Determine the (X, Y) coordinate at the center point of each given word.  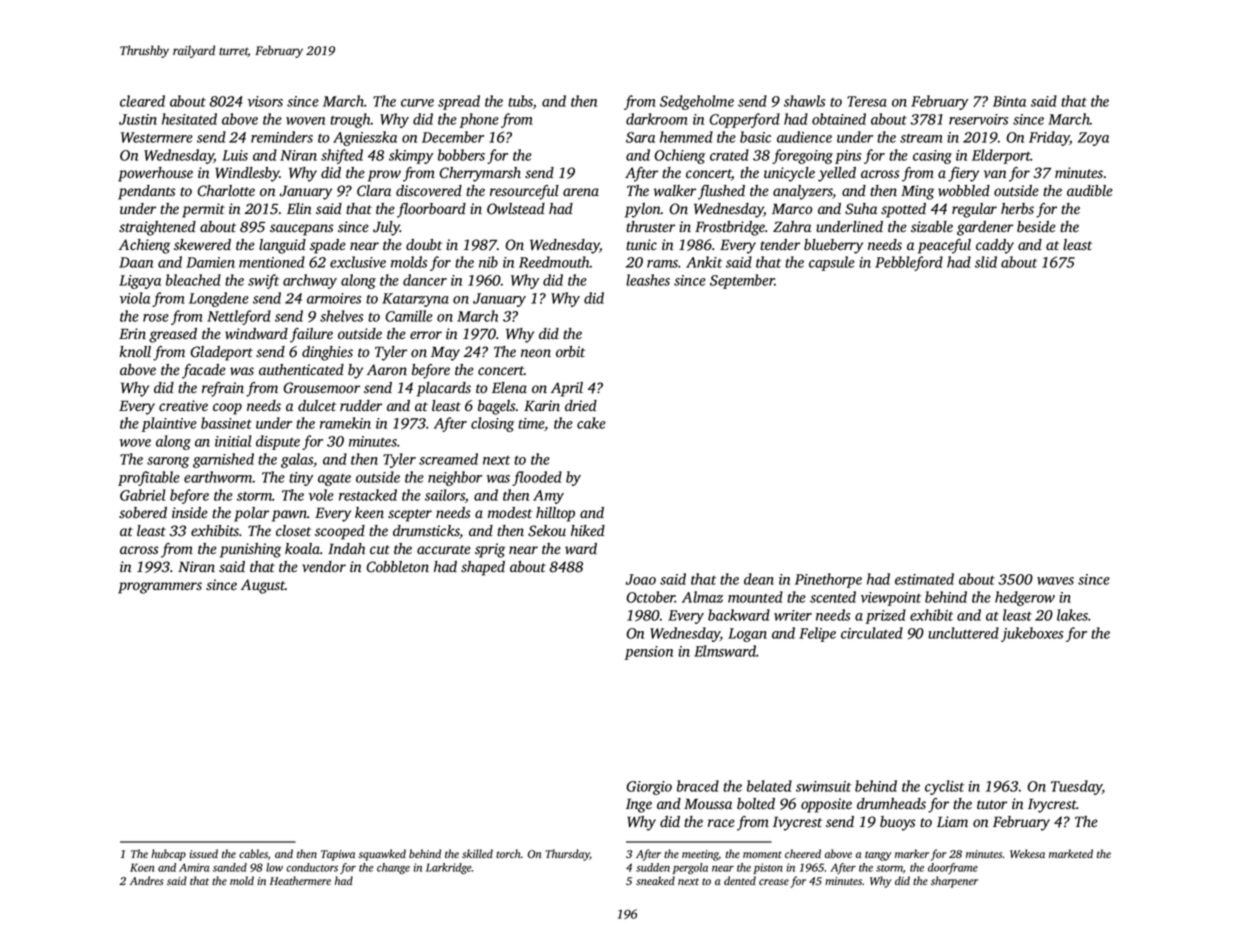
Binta (1009, 101)
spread (459, 102)
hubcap (168, 855)
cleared (142, 101)
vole (321, 495)
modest (510, 513)
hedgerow (1025, 598)
